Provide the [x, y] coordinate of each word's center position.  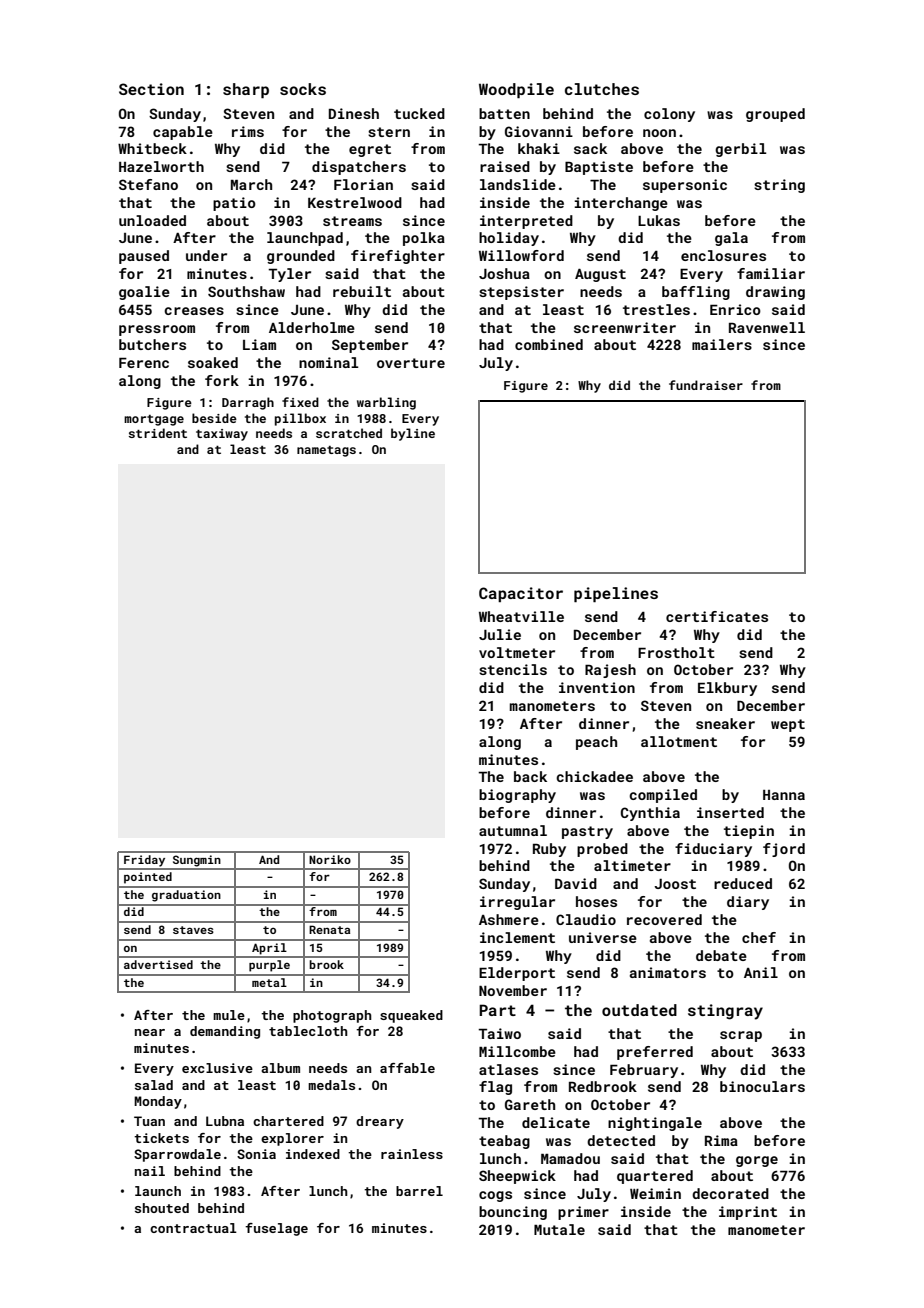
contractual [193, 1228]
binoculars [762, 1086]
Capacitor [521, 594]
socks [303, 89]
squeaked [411, 1016]
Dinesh [354, 113]
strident [158, 433]
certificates [717, 616]
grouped [775, 115]
